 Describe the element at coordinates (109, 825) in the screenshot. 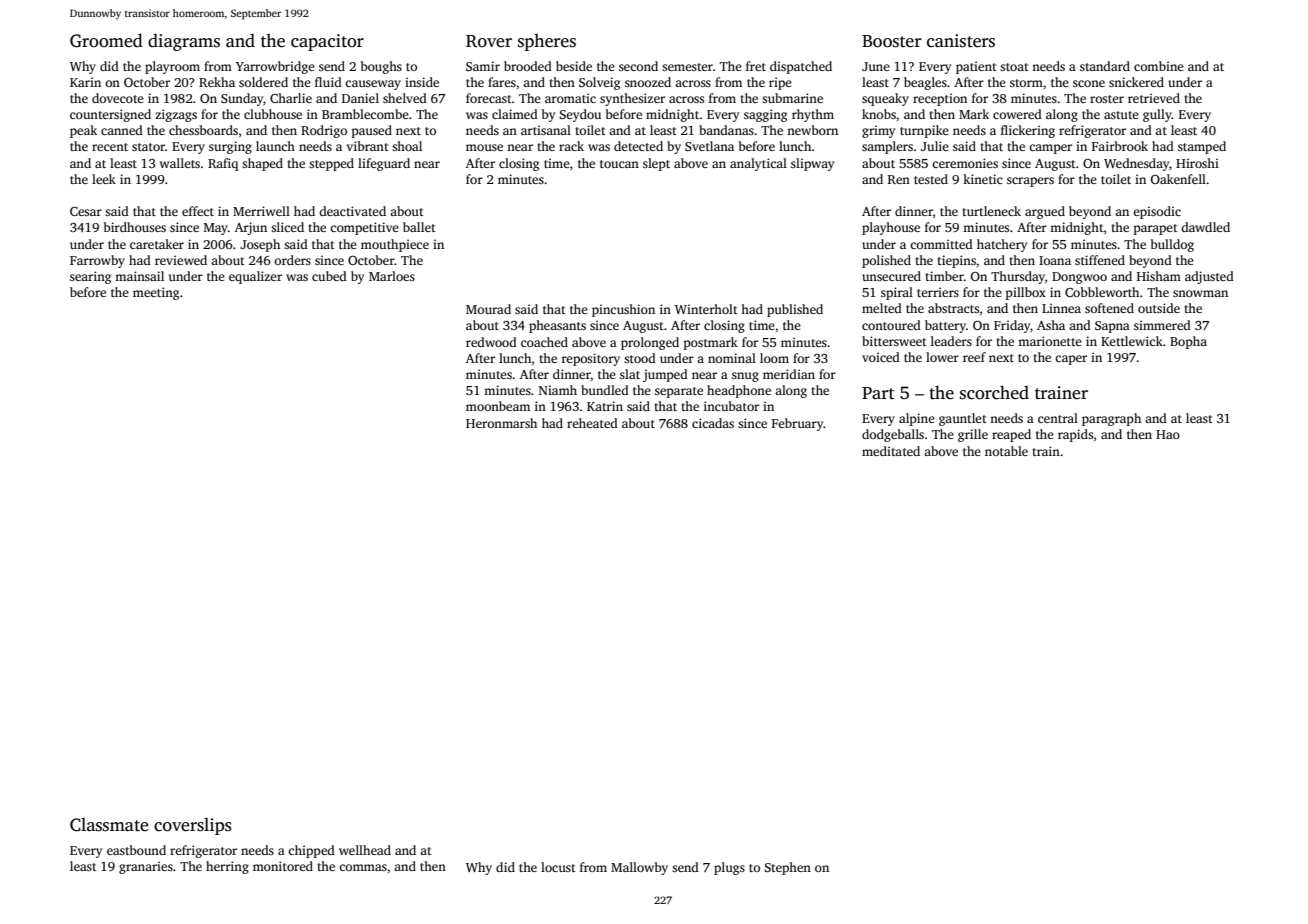

I see `Classmate` at that location.
